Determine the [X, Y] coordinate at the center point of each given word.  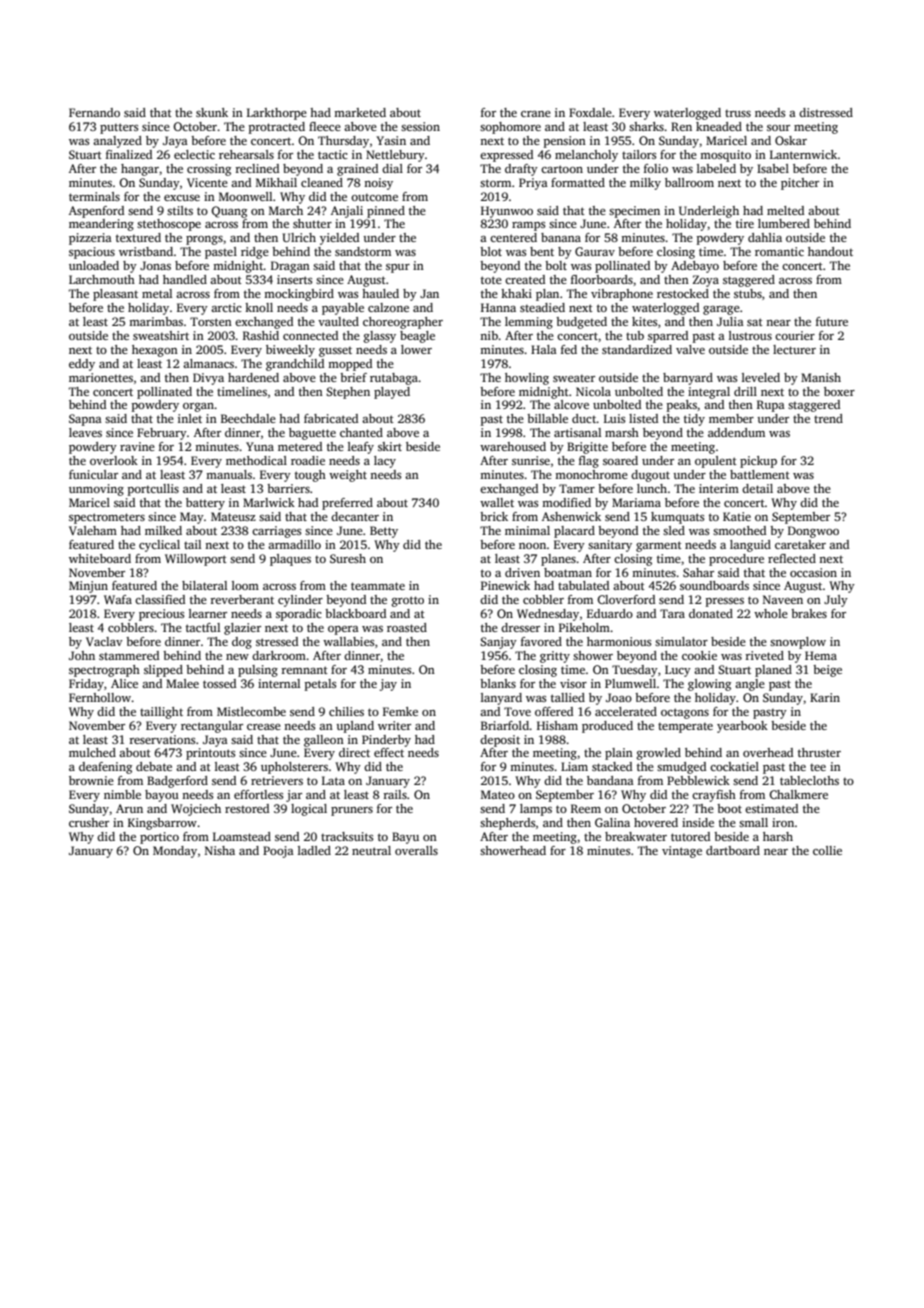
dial [392, 168]
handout [830, 251]
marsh [622, 432]
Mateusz [233, 516]
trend [828, 418]
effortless [258, 794]
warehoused [513, 446]
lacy [385, 462]
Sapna [85, 420]
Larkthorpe [277, 114]
